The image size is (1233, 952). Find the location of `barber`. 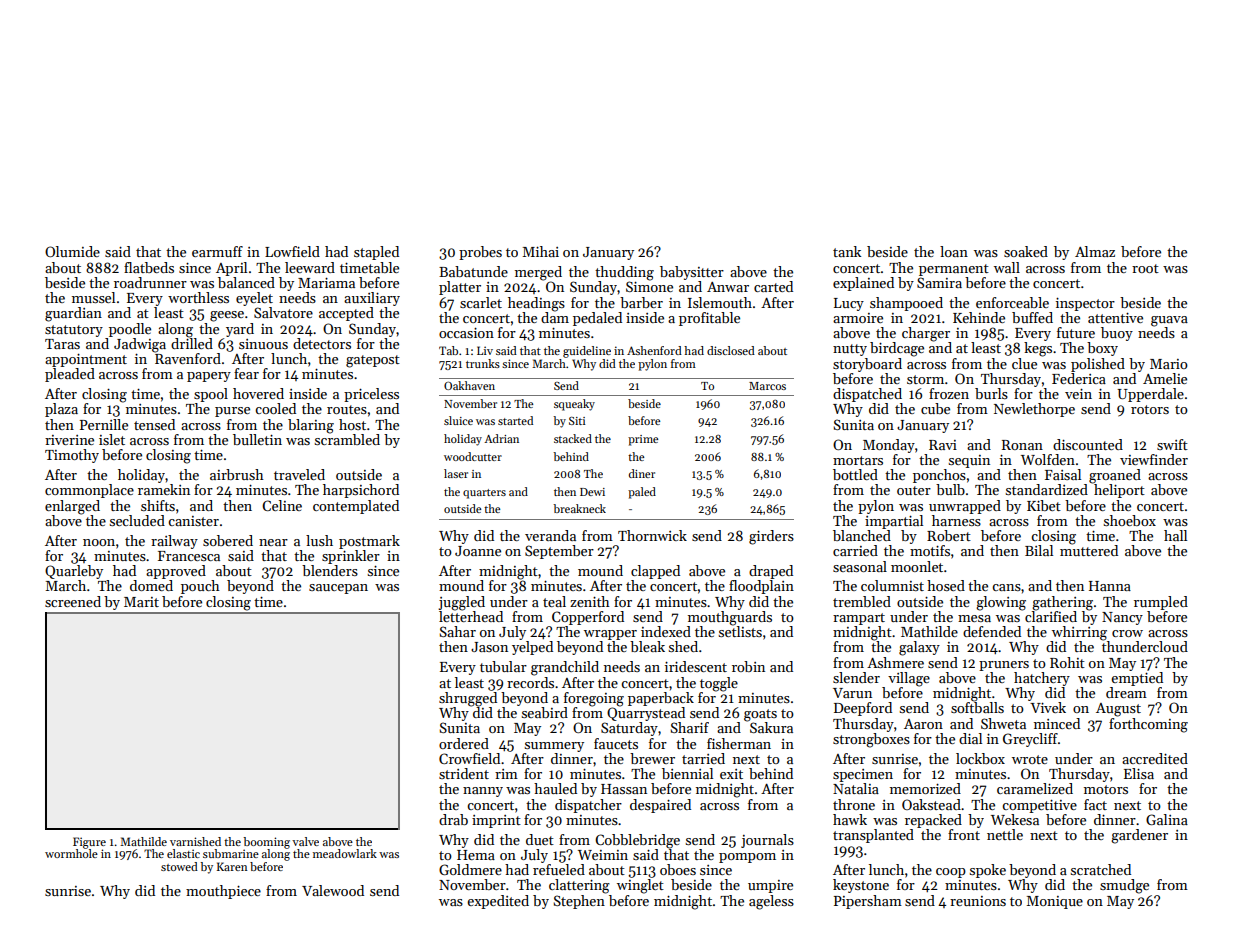

barber is located at coordinates (641, 302).
